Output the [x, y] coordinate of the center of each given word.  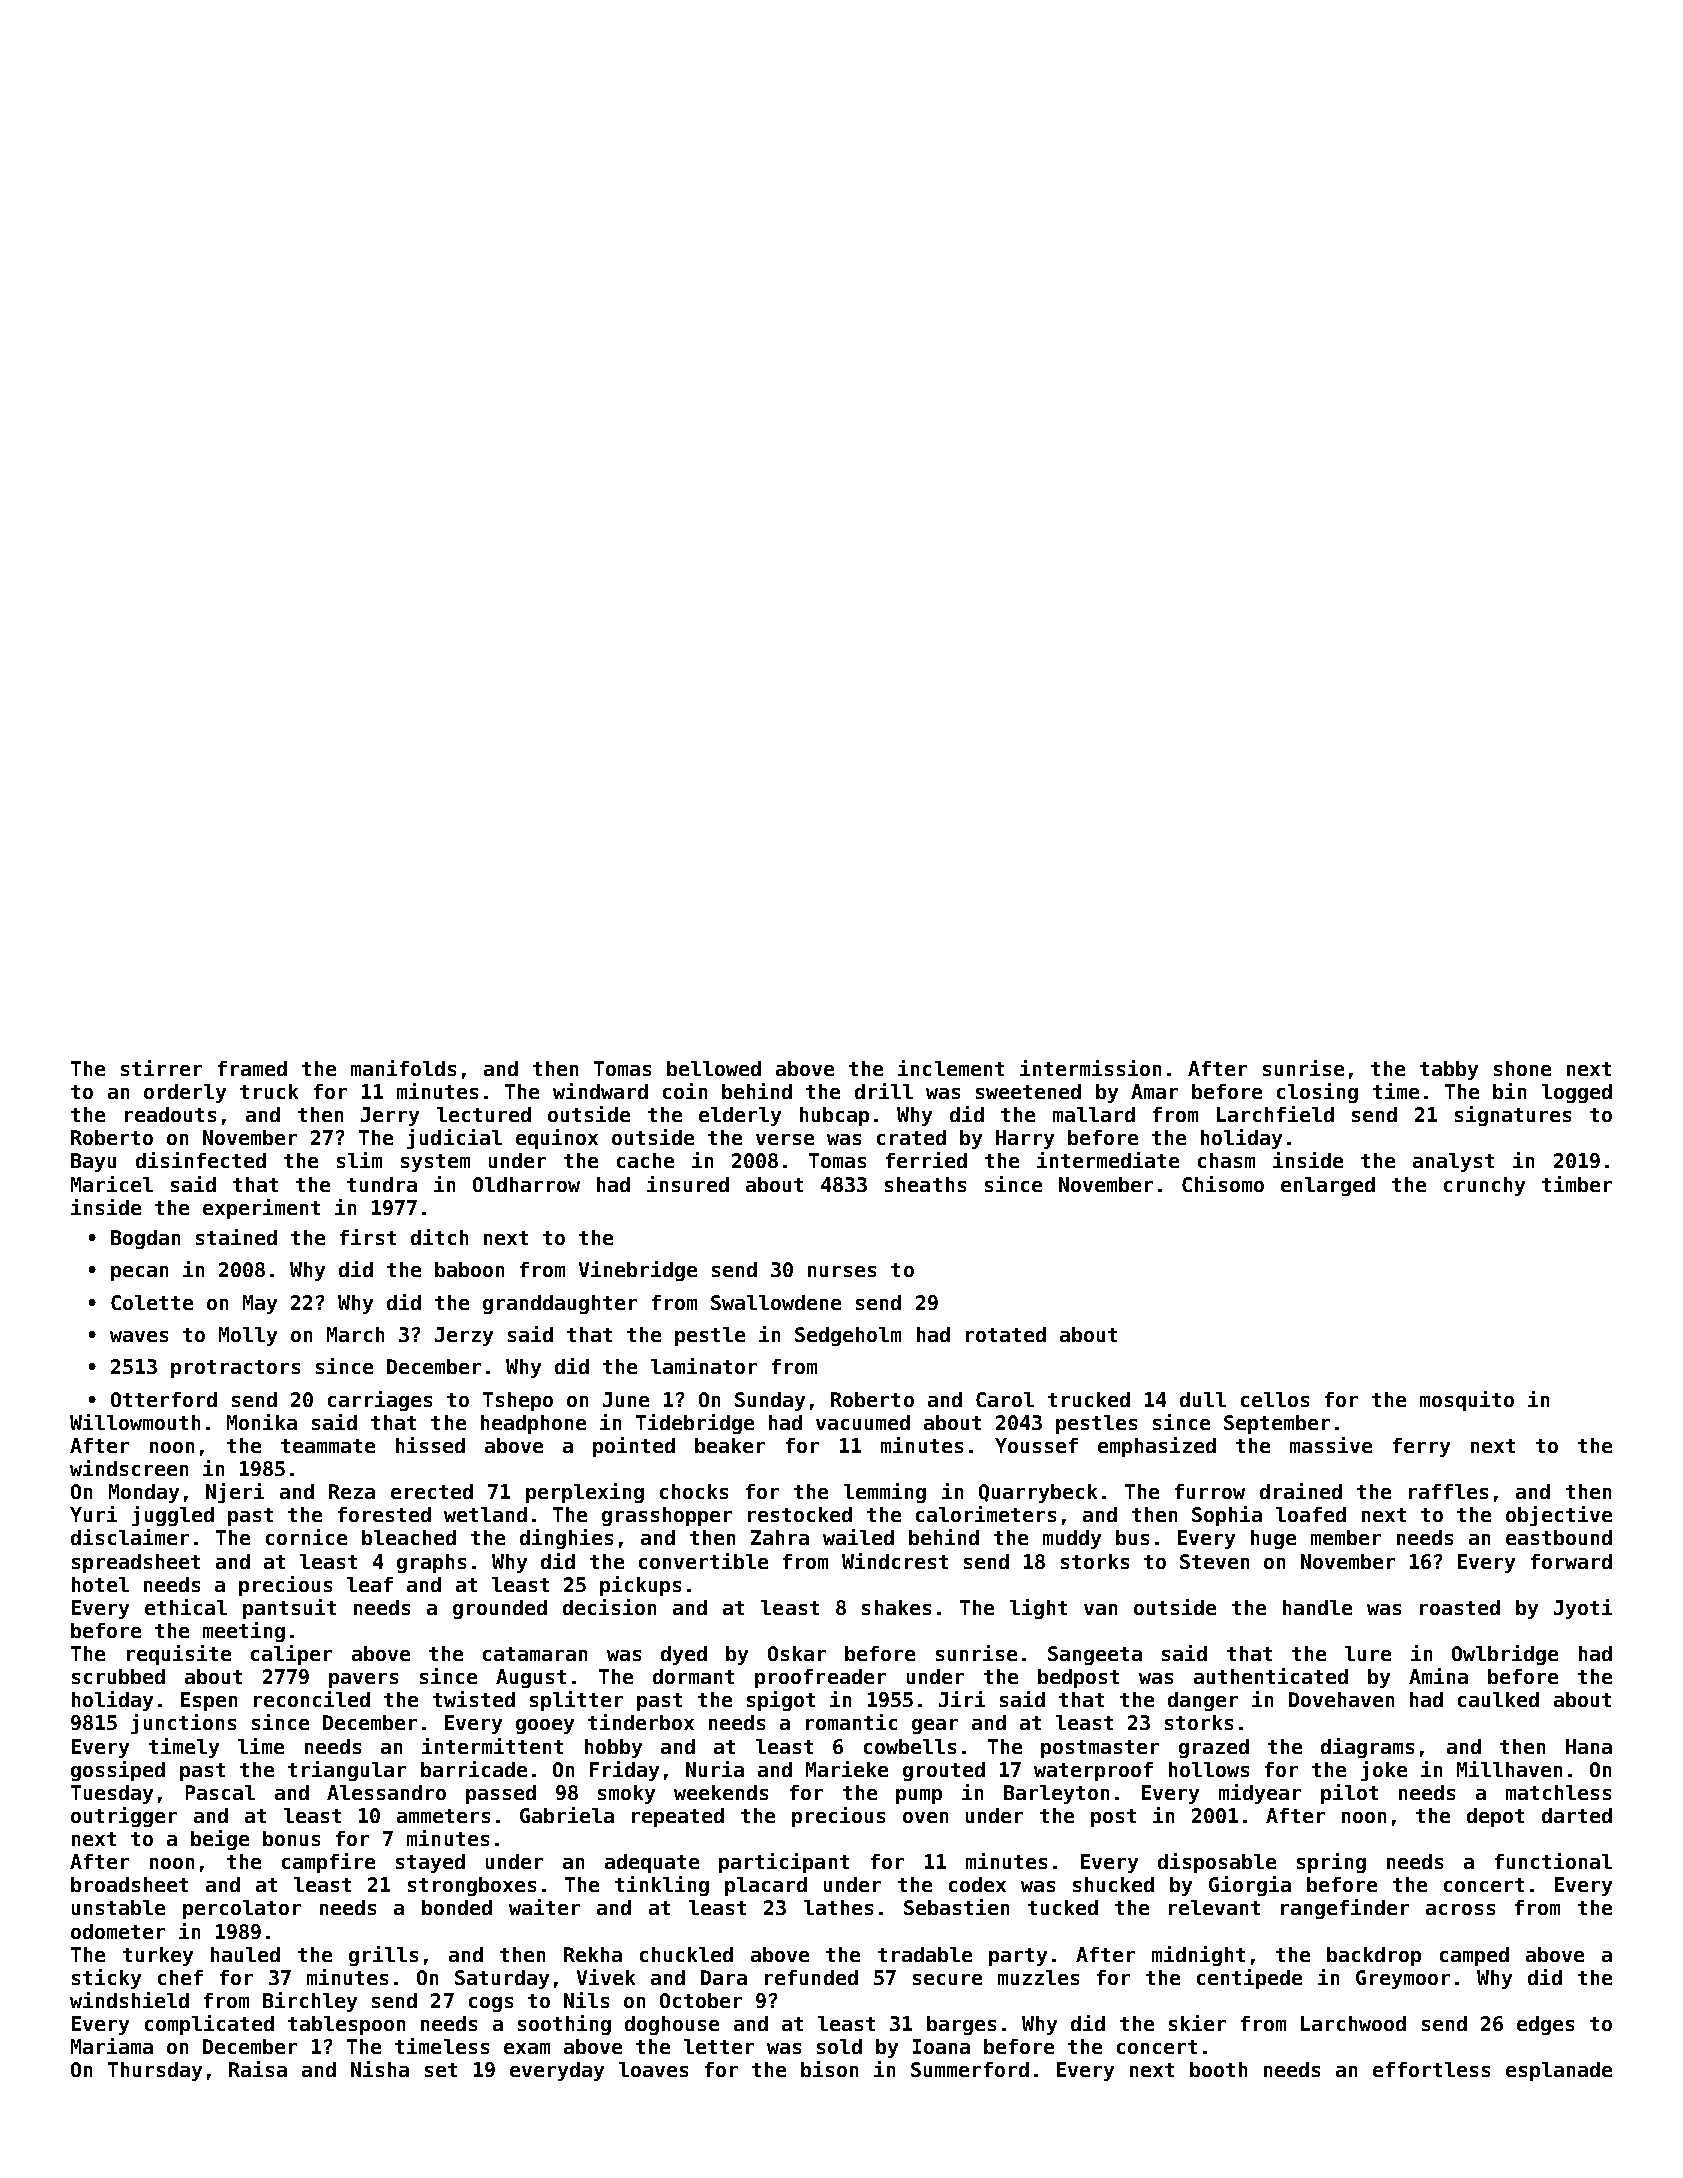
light [1038, 1609]
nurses [842, 1271]
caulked [1498, 1699]
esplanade [1559, 2071]
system [435, 1163]
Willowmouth [135, 1422]
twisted [474, 1699]
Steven [1214, 1561]
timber [1577, 1184]
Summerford [970, 2069]
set [441, 2070]
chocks [694, 1491]
